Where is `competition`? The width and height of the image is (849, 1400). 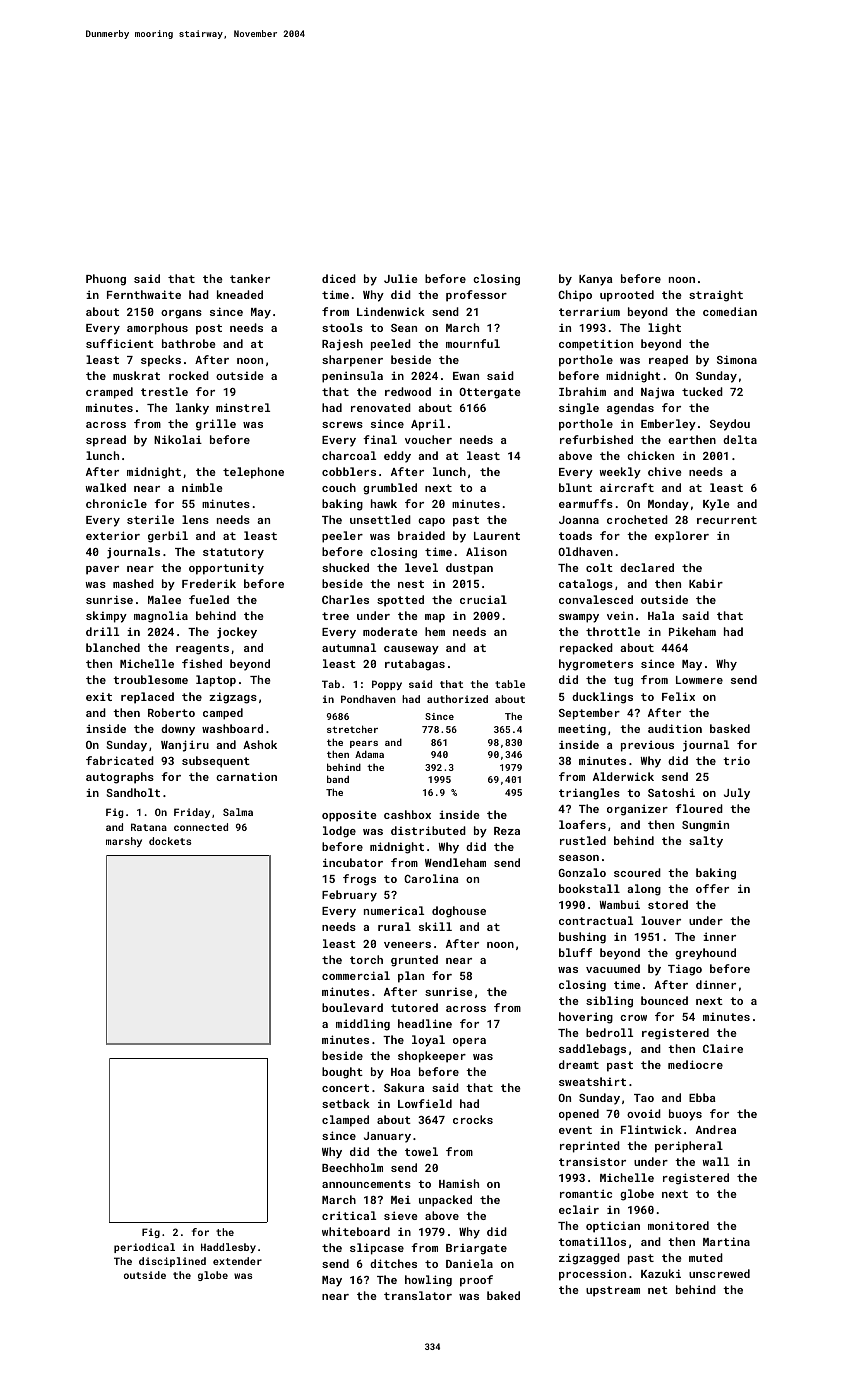
competition is located at coordinates (596, 345).
